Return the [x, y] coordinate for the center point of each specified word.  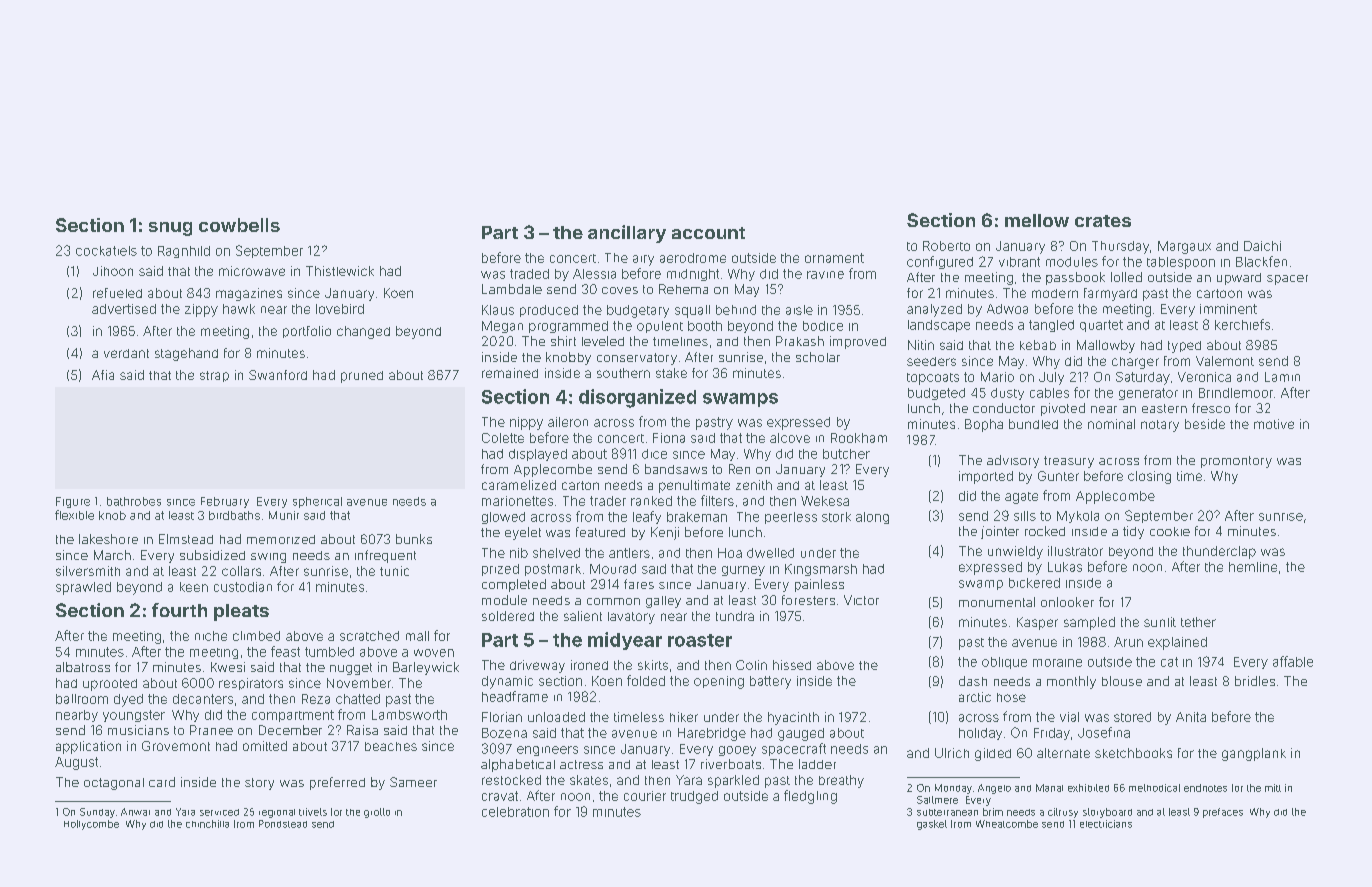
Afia [103, 375]
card [162, 782]
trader [608, 501]
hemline [1253, 567]
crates [1103, 221]
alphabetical [518, 765]
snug [170, 229]
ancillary [627, 234]
